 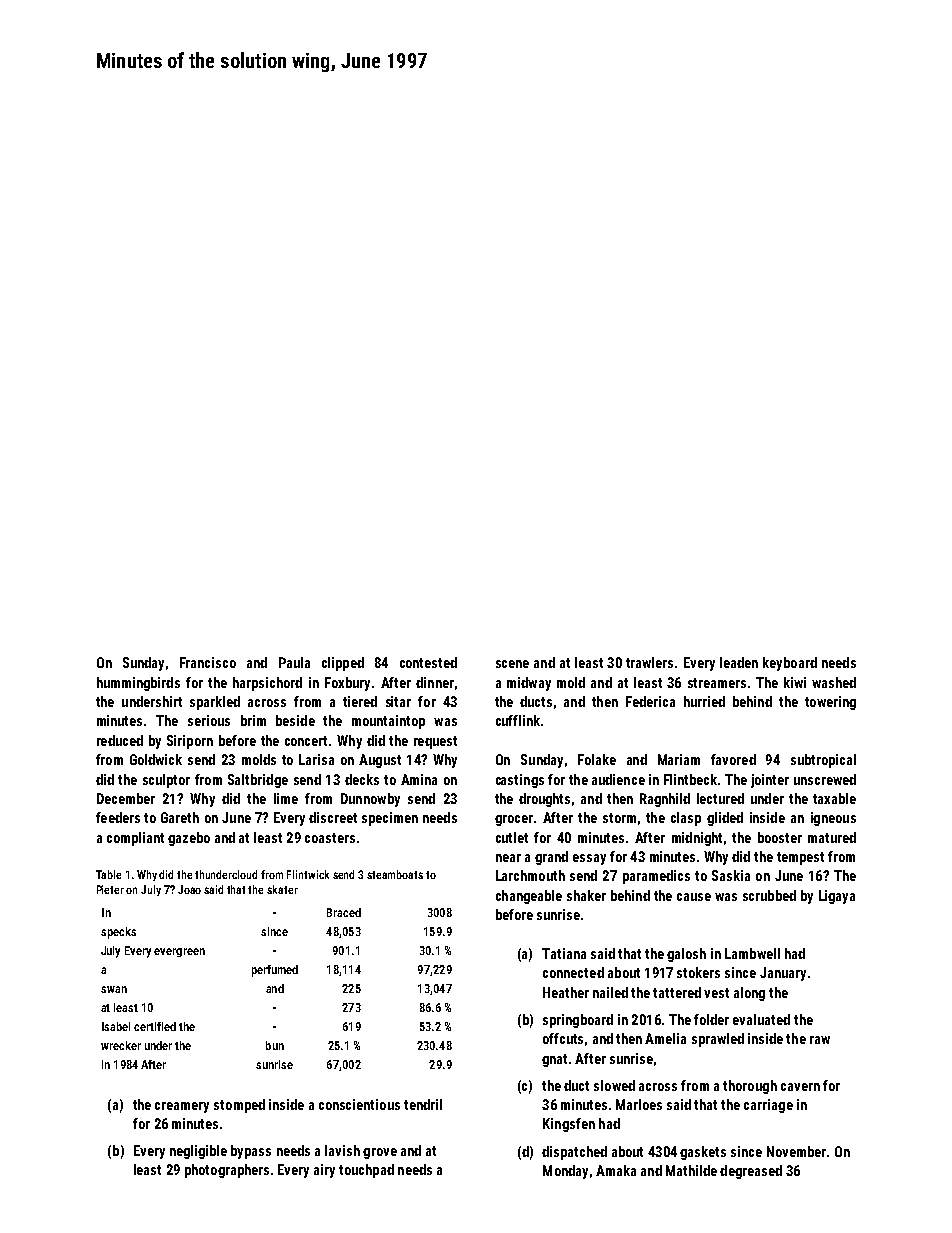 I want to click on gaskets, so click(x=703, y=1153).
